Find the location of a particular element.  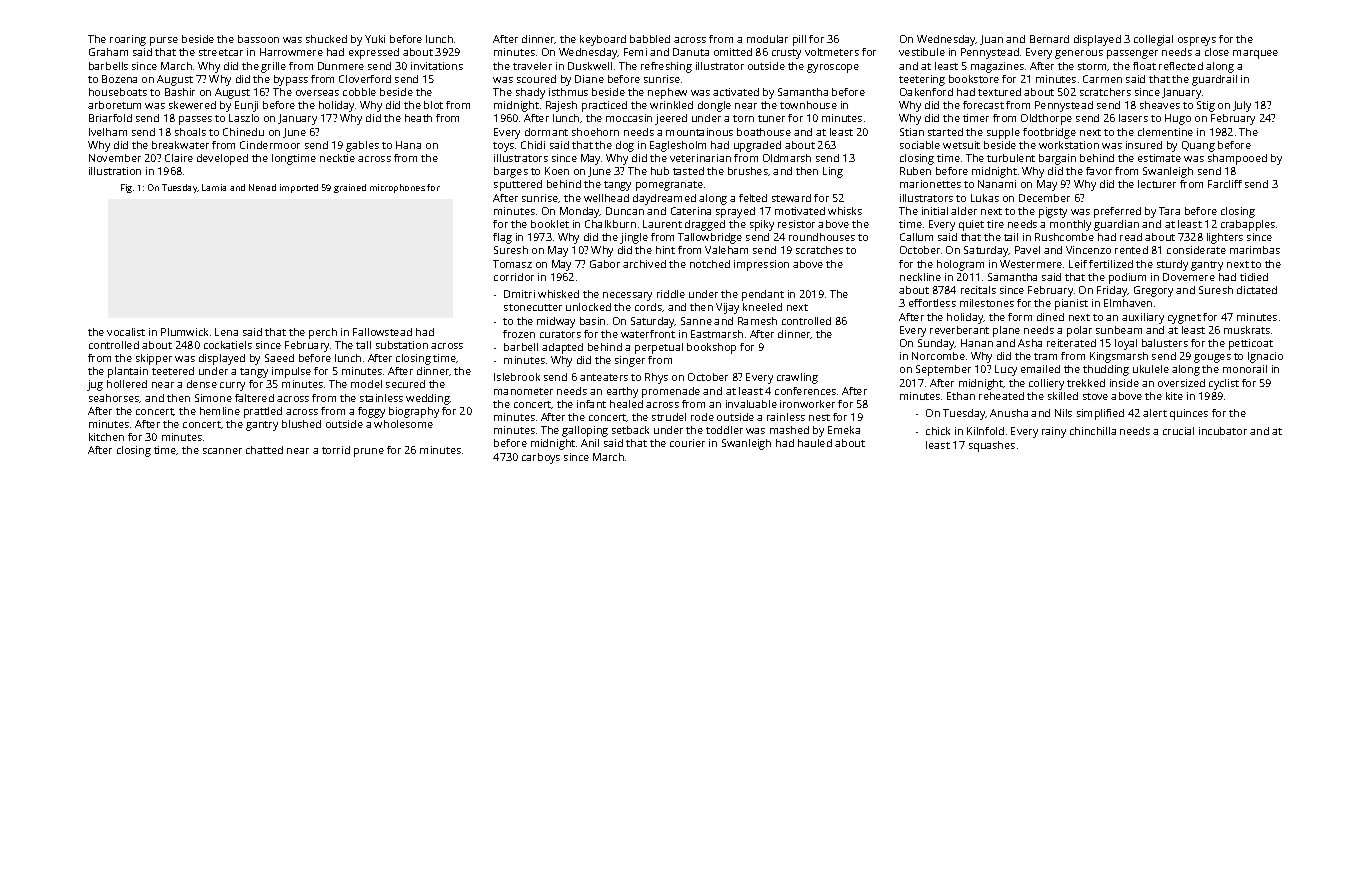

breakwater is located at coordinates (180, 145).
